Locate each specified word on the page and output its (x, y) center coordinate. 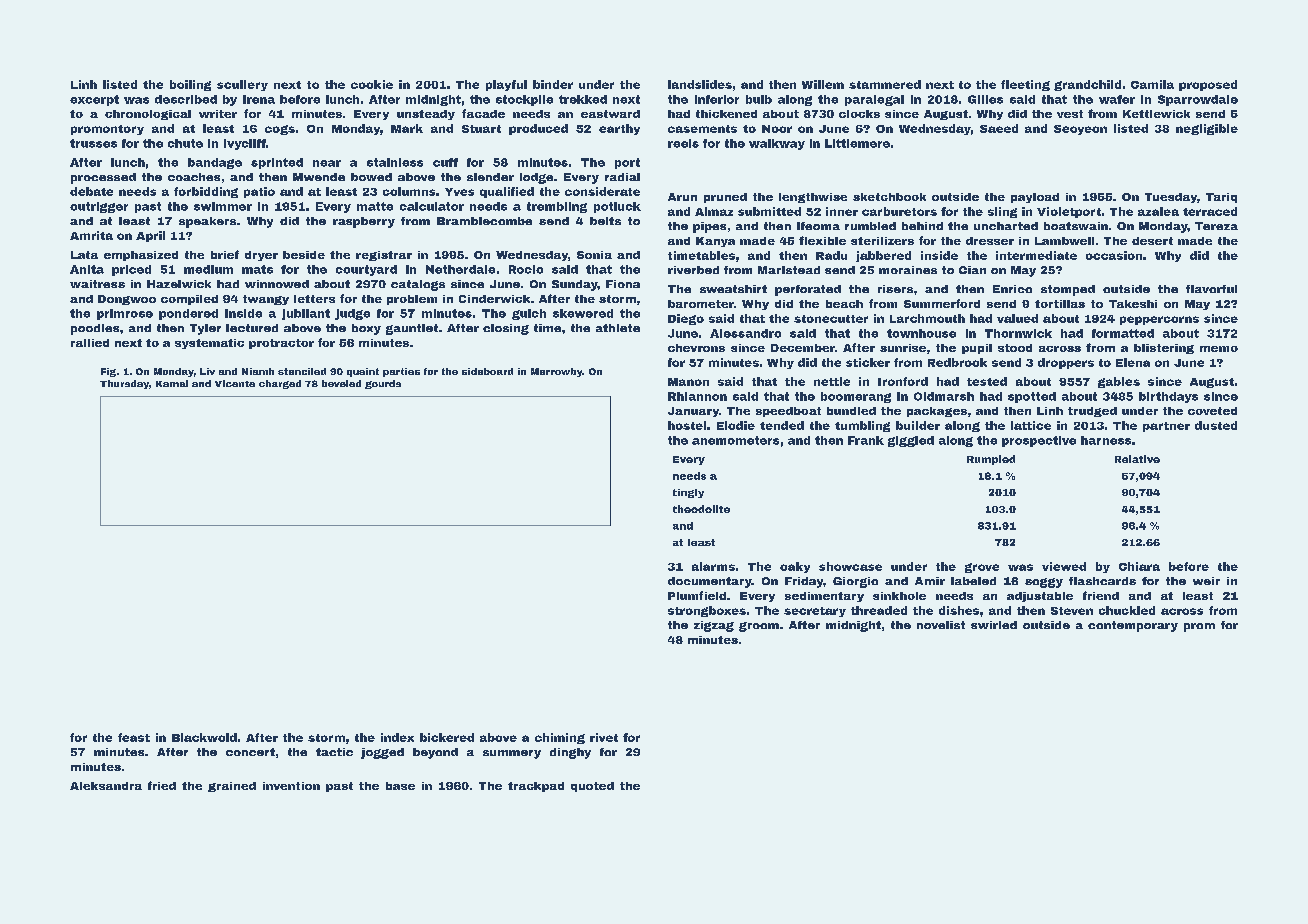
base (400, 786)
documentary (710, 582)
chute (185, 143)
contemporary (1133, 626)
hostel (687, 425)
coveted (1212, 411)
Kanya (715, 242)
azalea (1158, 211)
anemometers (735, 440)
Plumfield (697, 595)
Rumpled (991, 460)
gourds (383, 384)
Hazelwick (179, 284)
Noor (777, 129)
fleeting (1025, 85)
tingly (688, 493)
